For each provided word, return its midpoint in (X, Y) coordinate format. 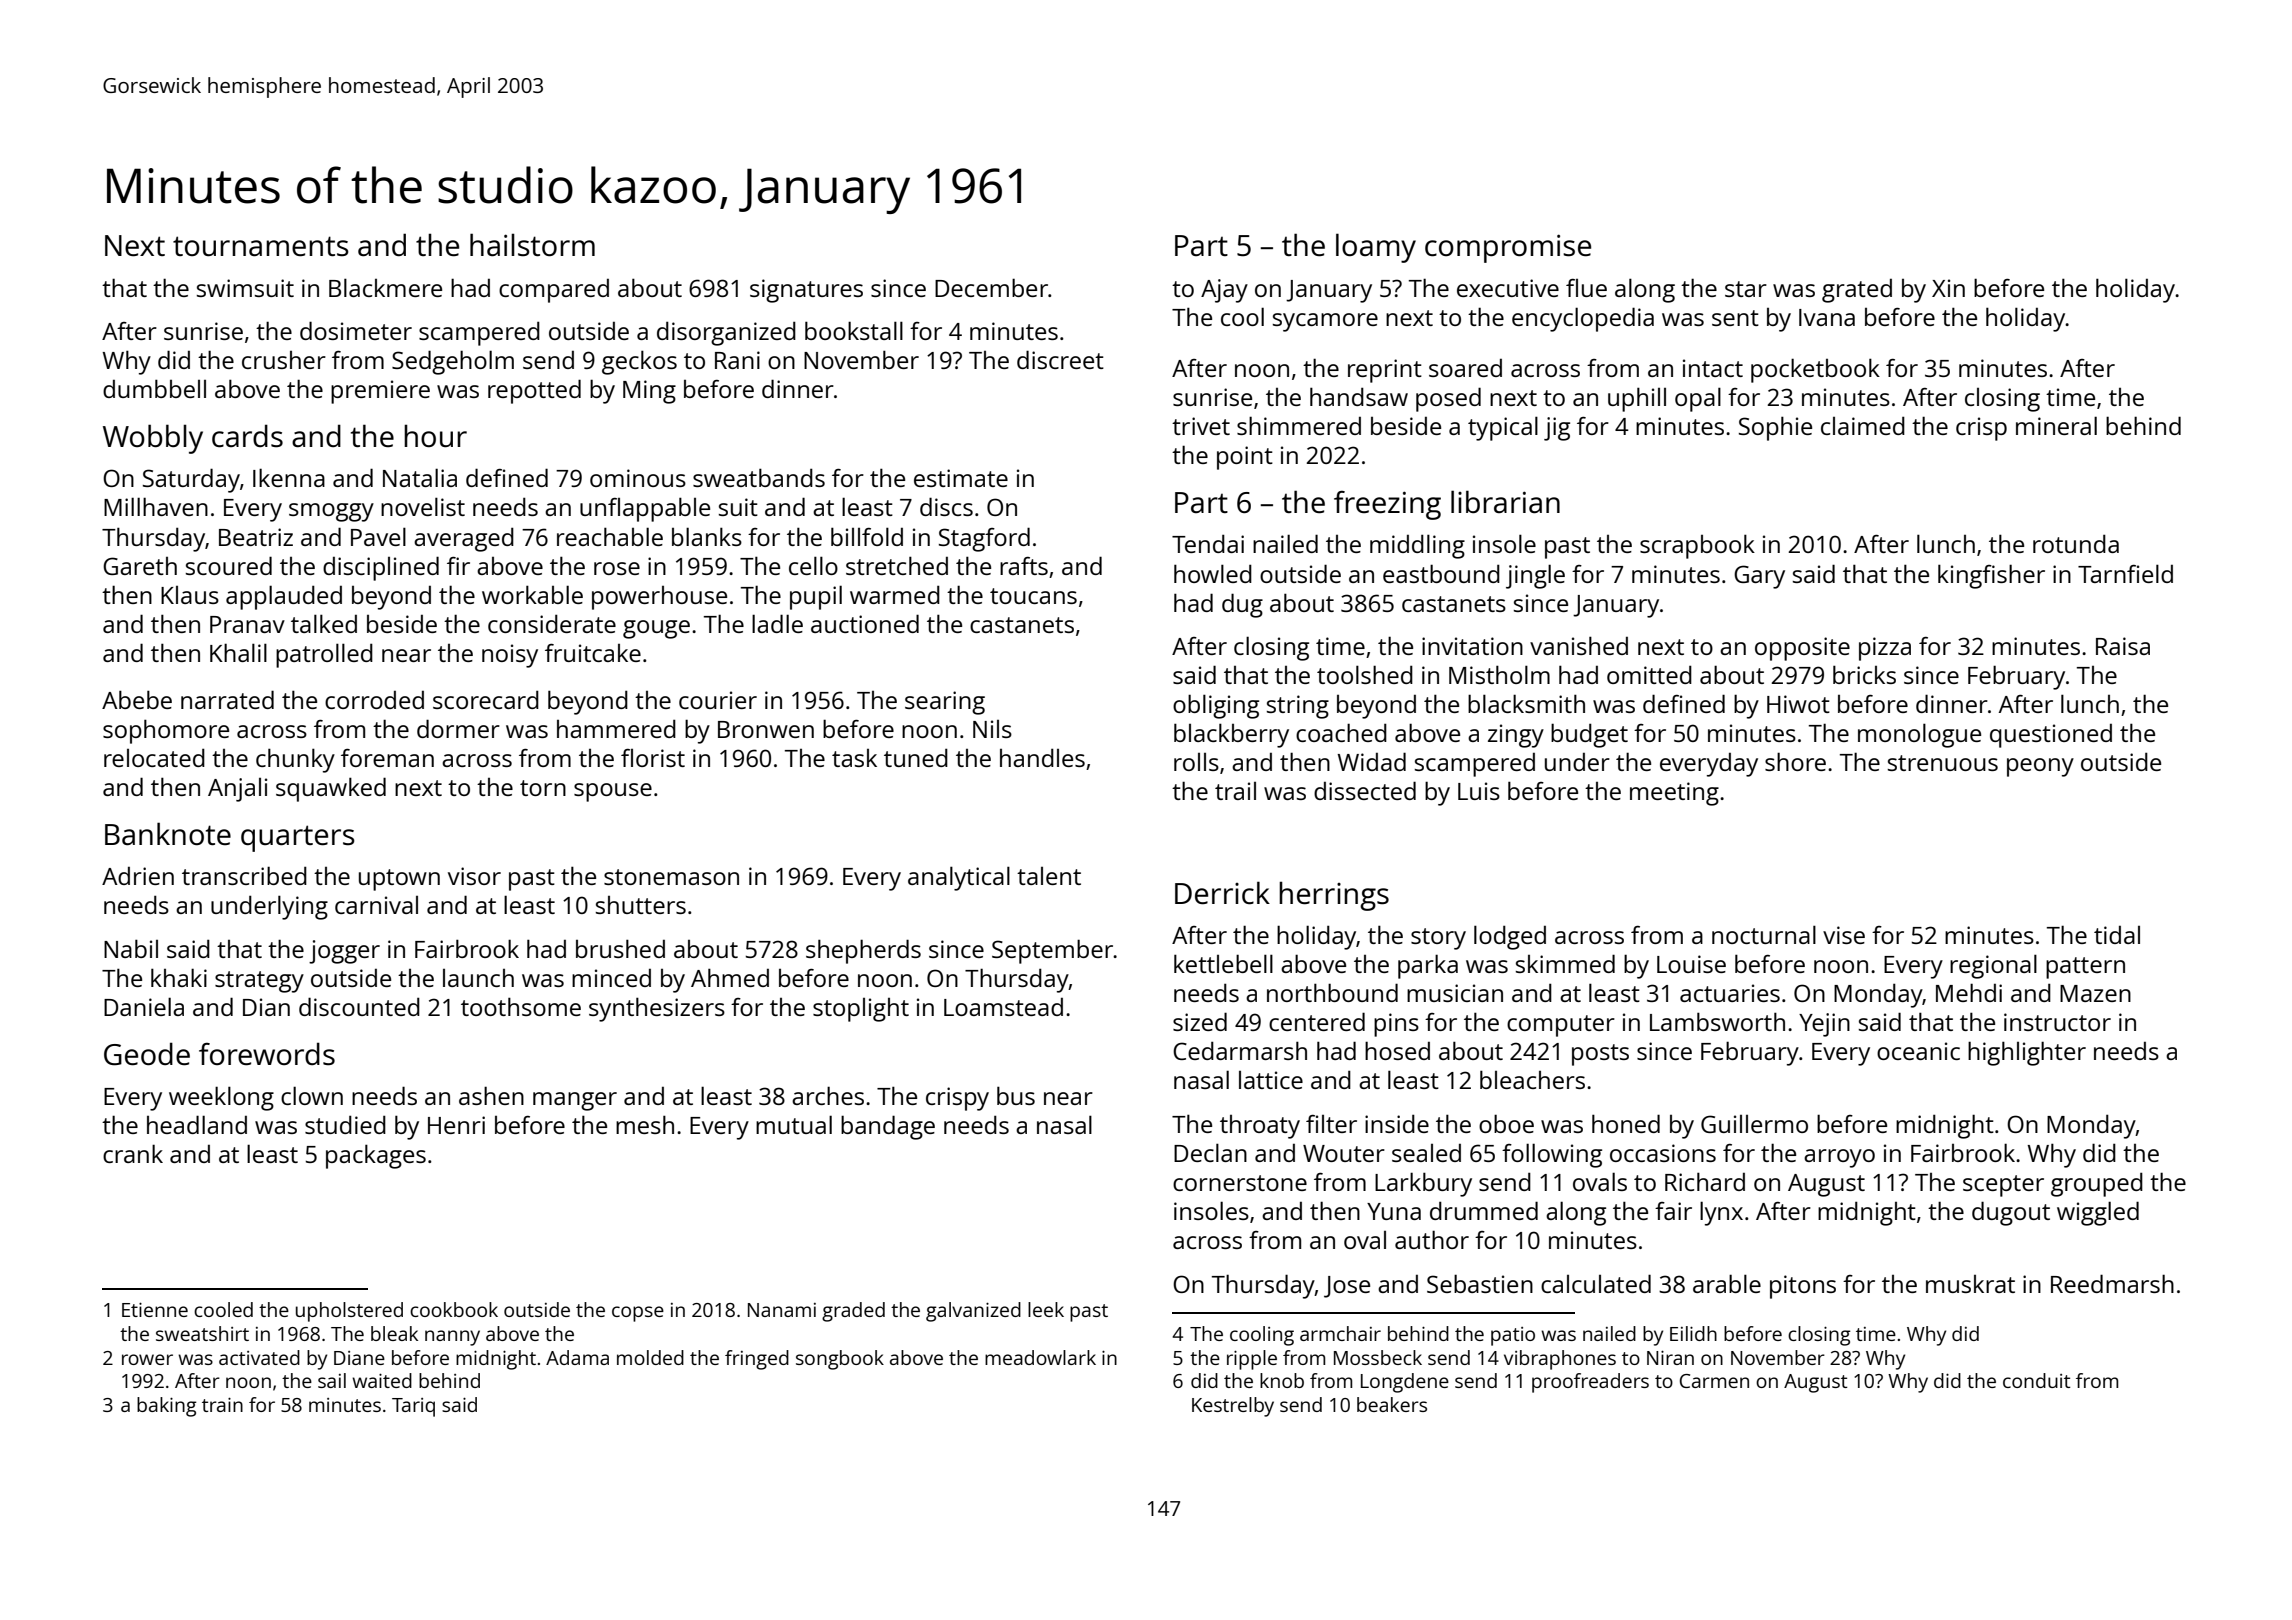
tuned (916, 757)
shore (1795, 761)
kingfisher (1991, 576)
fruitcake (593, 653)
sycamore (1325, 322)
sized (1200, 1021)
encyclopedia (1583, 319)
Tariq (413, 1407)
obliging (1216, 706)
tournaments (261, 246)
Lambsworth (1717, 1021)
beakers (1392, 1404)
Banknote (168, 833)
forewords (267, 1054)
